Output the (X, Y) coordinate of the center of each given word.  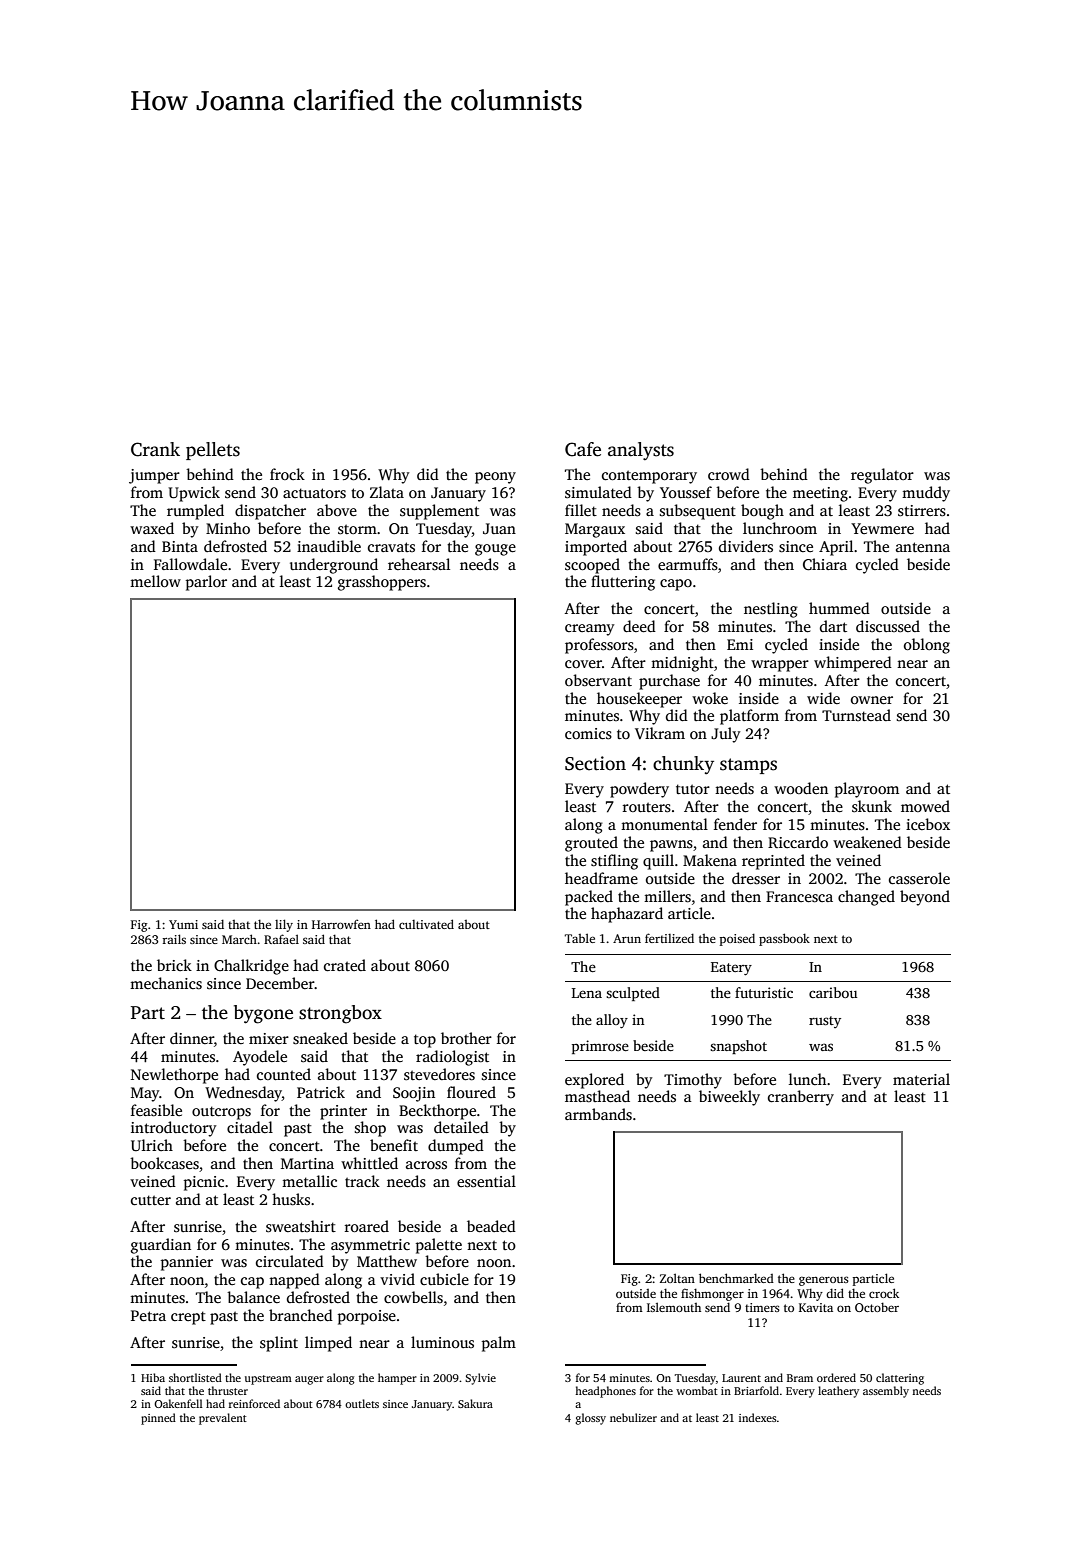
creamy (590, 630)
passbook (784, 939)
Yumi (183, 924)
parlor (206, 583)
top (425, 1041)
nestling (771, 610)
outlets (362, 1403)
